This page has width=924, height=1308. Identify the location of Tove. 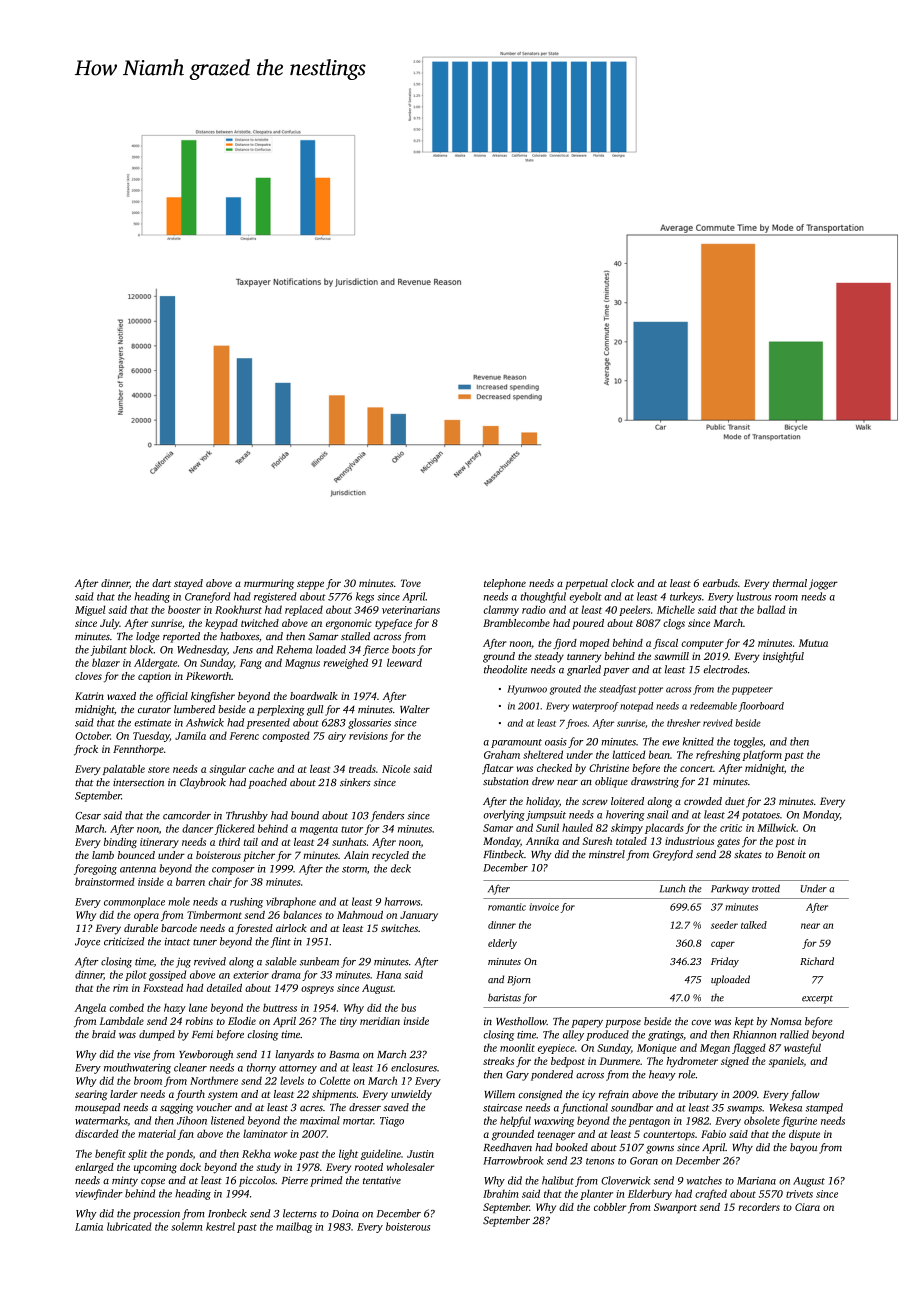
(411, 583).
